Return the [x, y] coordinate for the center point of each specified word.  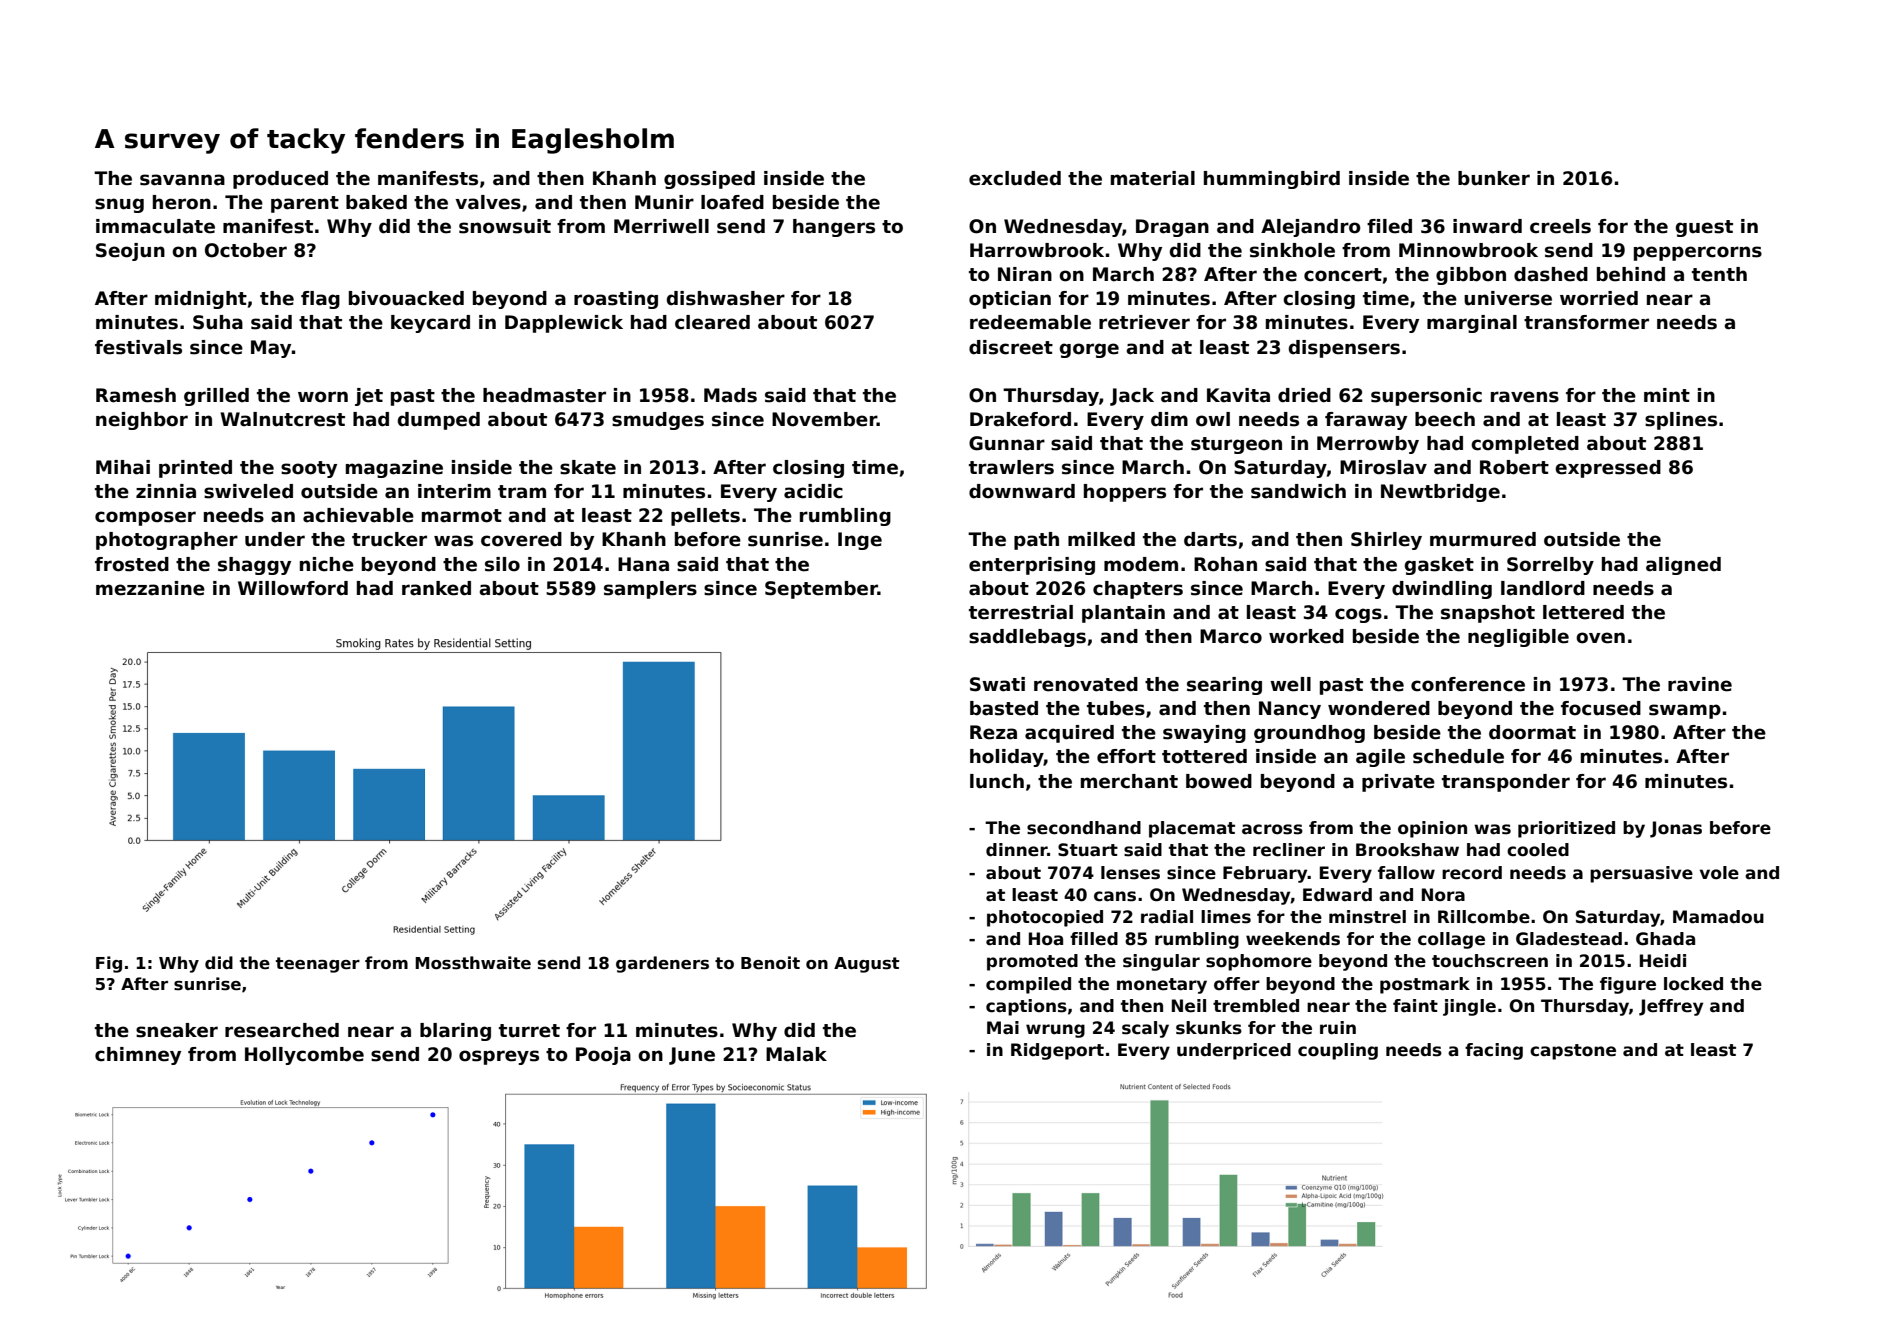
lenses [1130, 873]
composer [145, 518]
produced [280, 180]
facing [1494, 1051]
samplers [650, 590]
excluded [1015, 178]
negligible [1518, 638]
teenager [318, 965]
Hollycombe [304, 1056]
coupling [1338, 1051]
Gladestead [1569, 939]
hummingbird [1272, 180]
